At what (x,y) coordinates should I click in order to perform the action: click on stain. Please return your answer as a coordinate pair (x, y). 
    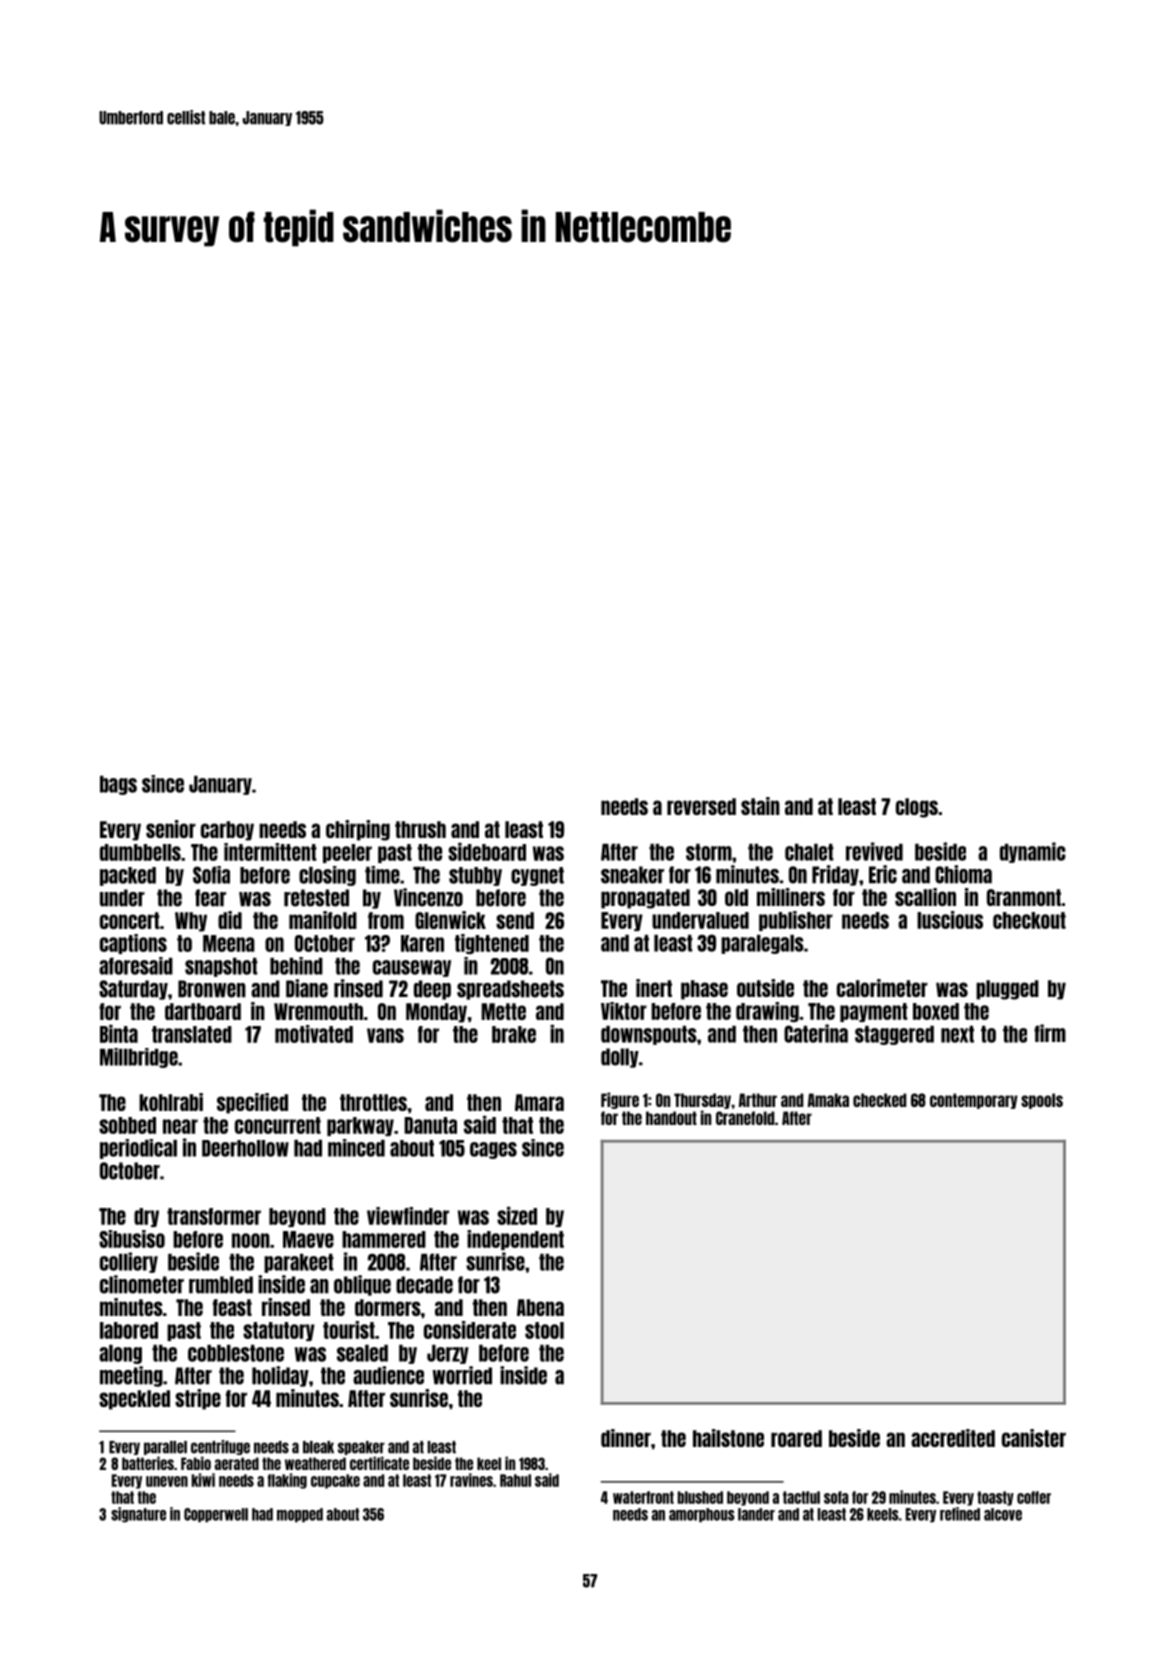
    Looking at the image, I should click on (760, 806).
